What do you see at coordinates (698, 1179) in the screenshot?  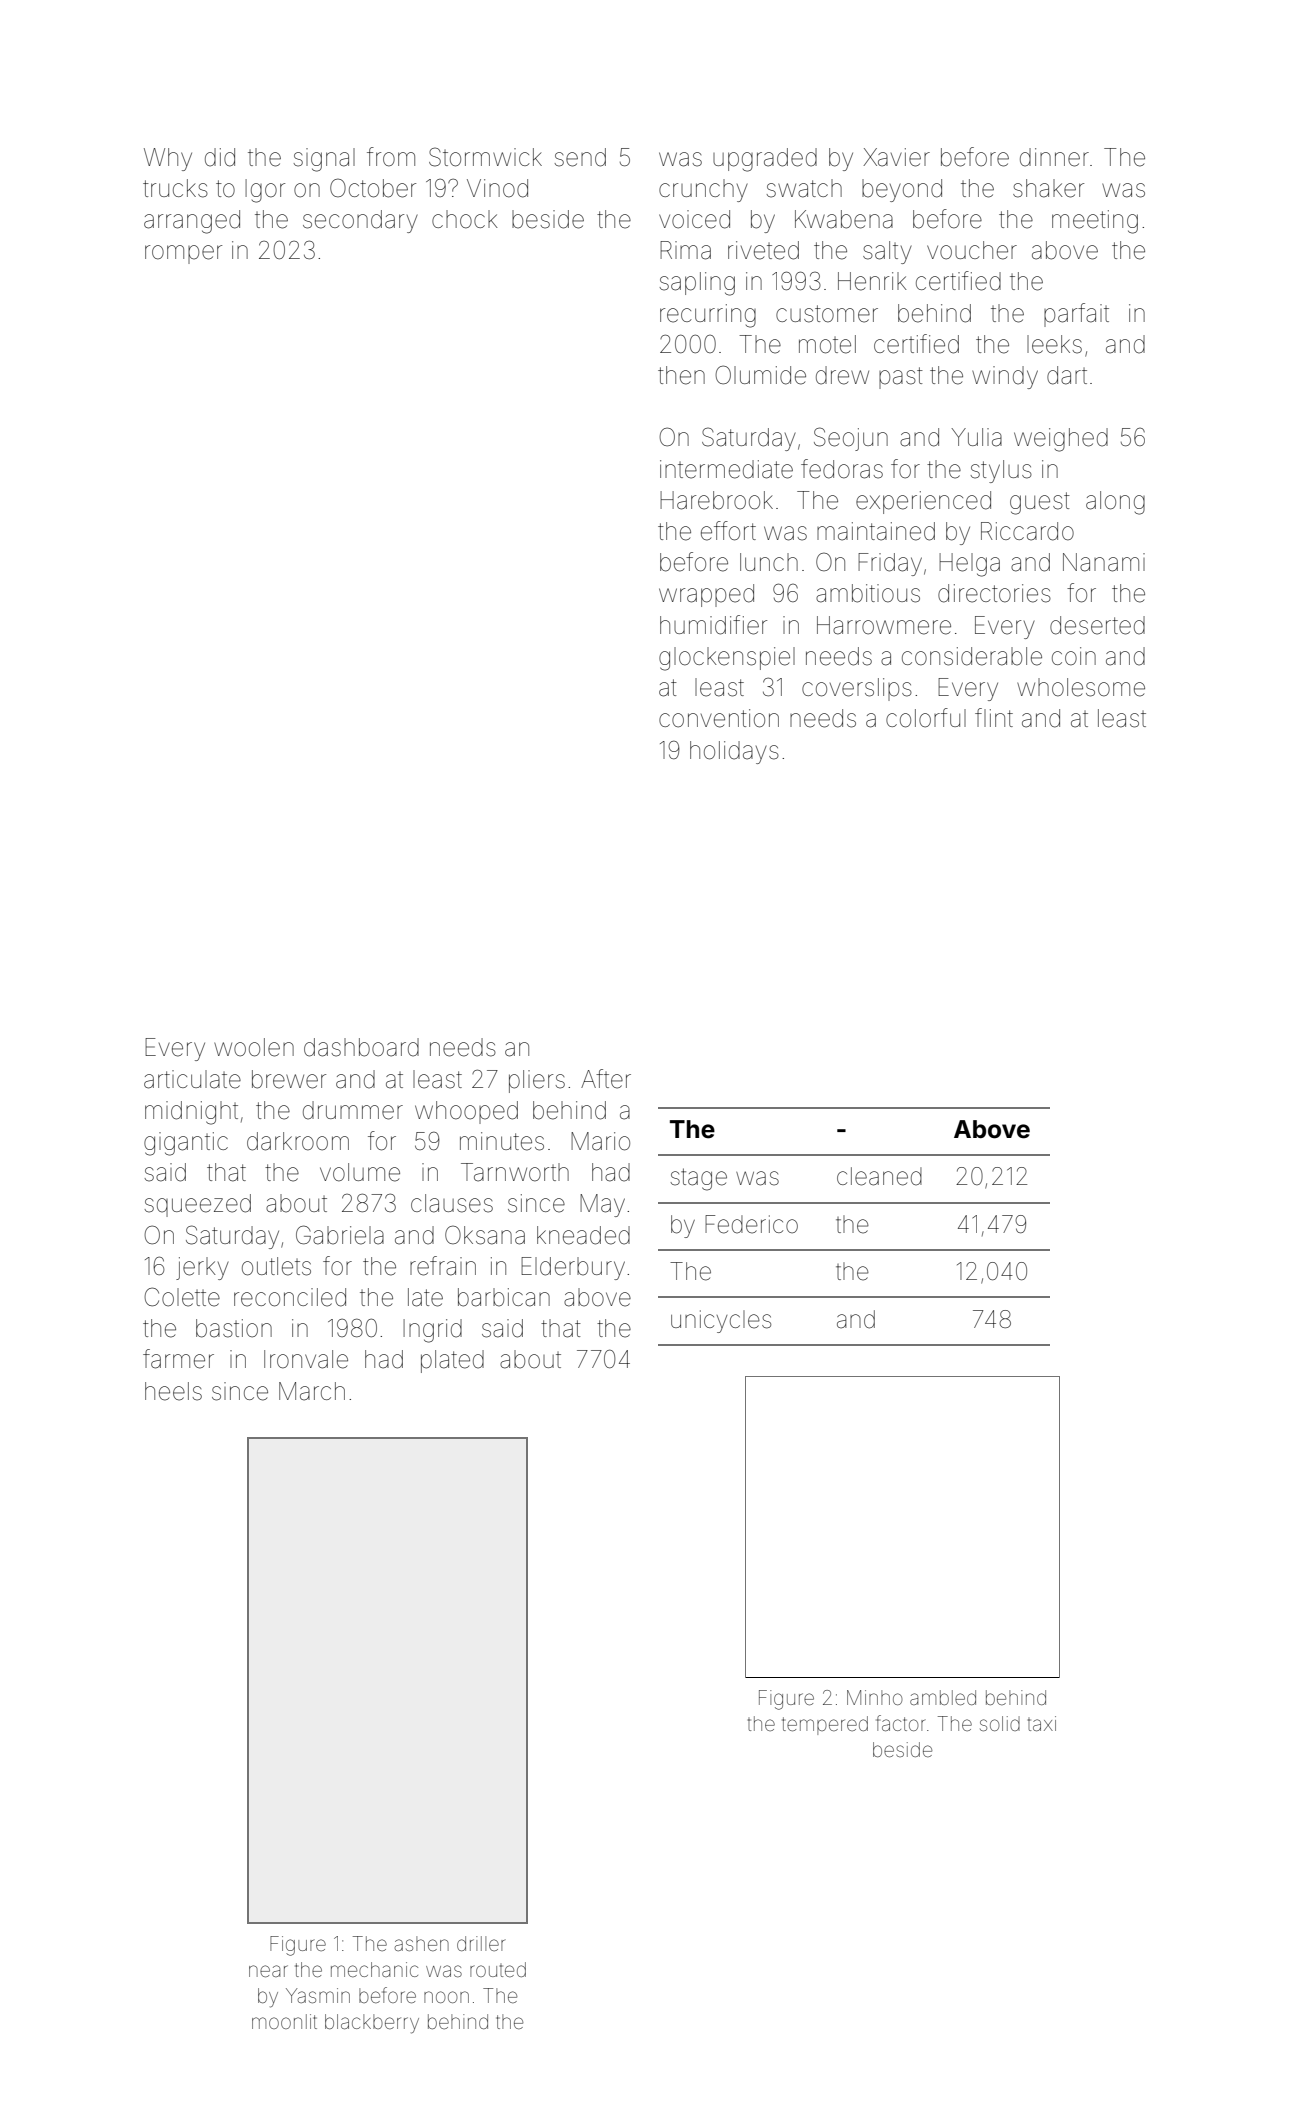 I see `stage` at bounding box center [698, 1179].
